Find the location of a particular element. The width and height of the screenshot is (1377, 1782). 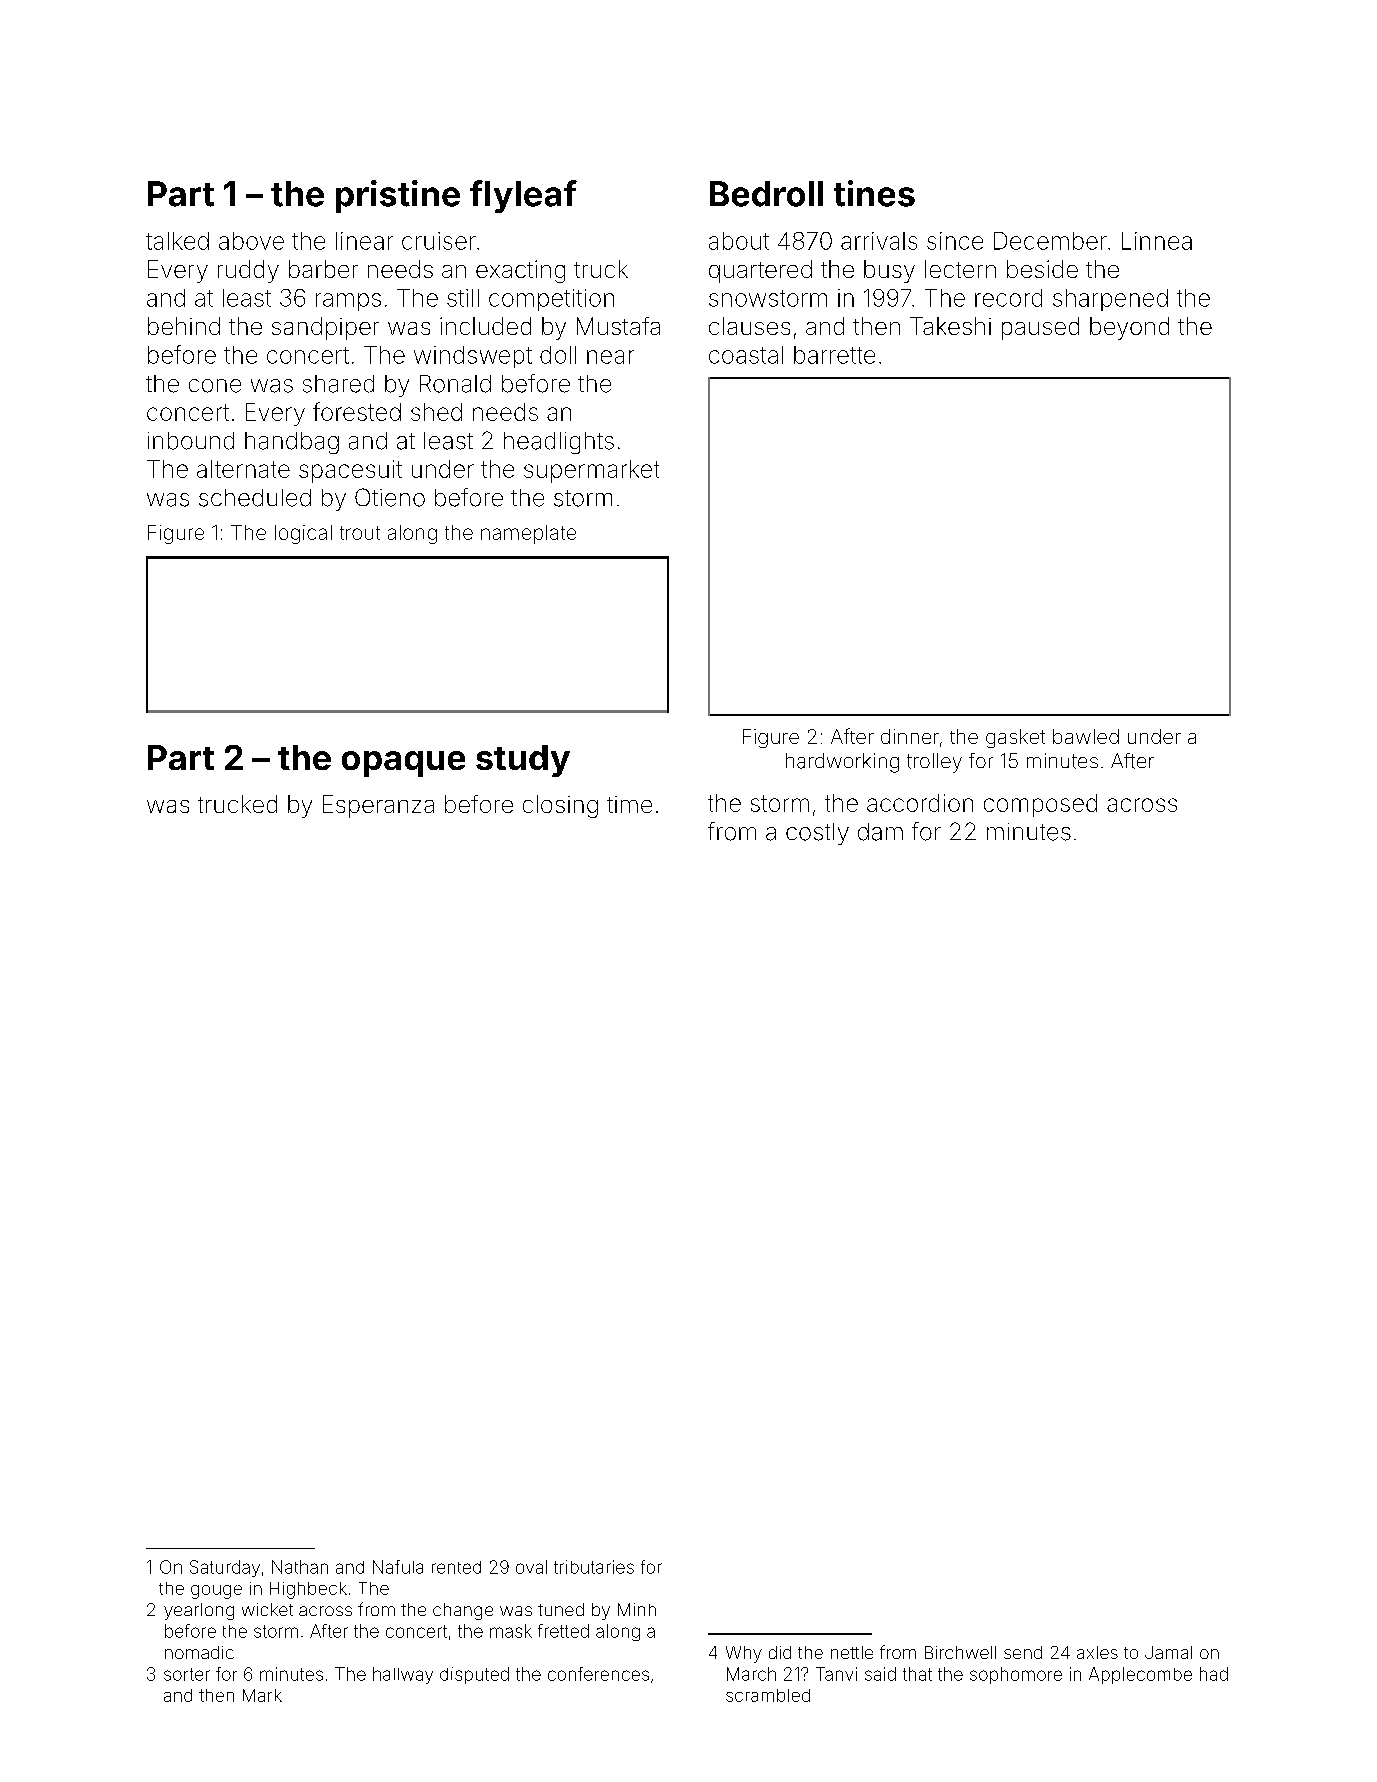

inbound is located at coordinates (191, 441).
